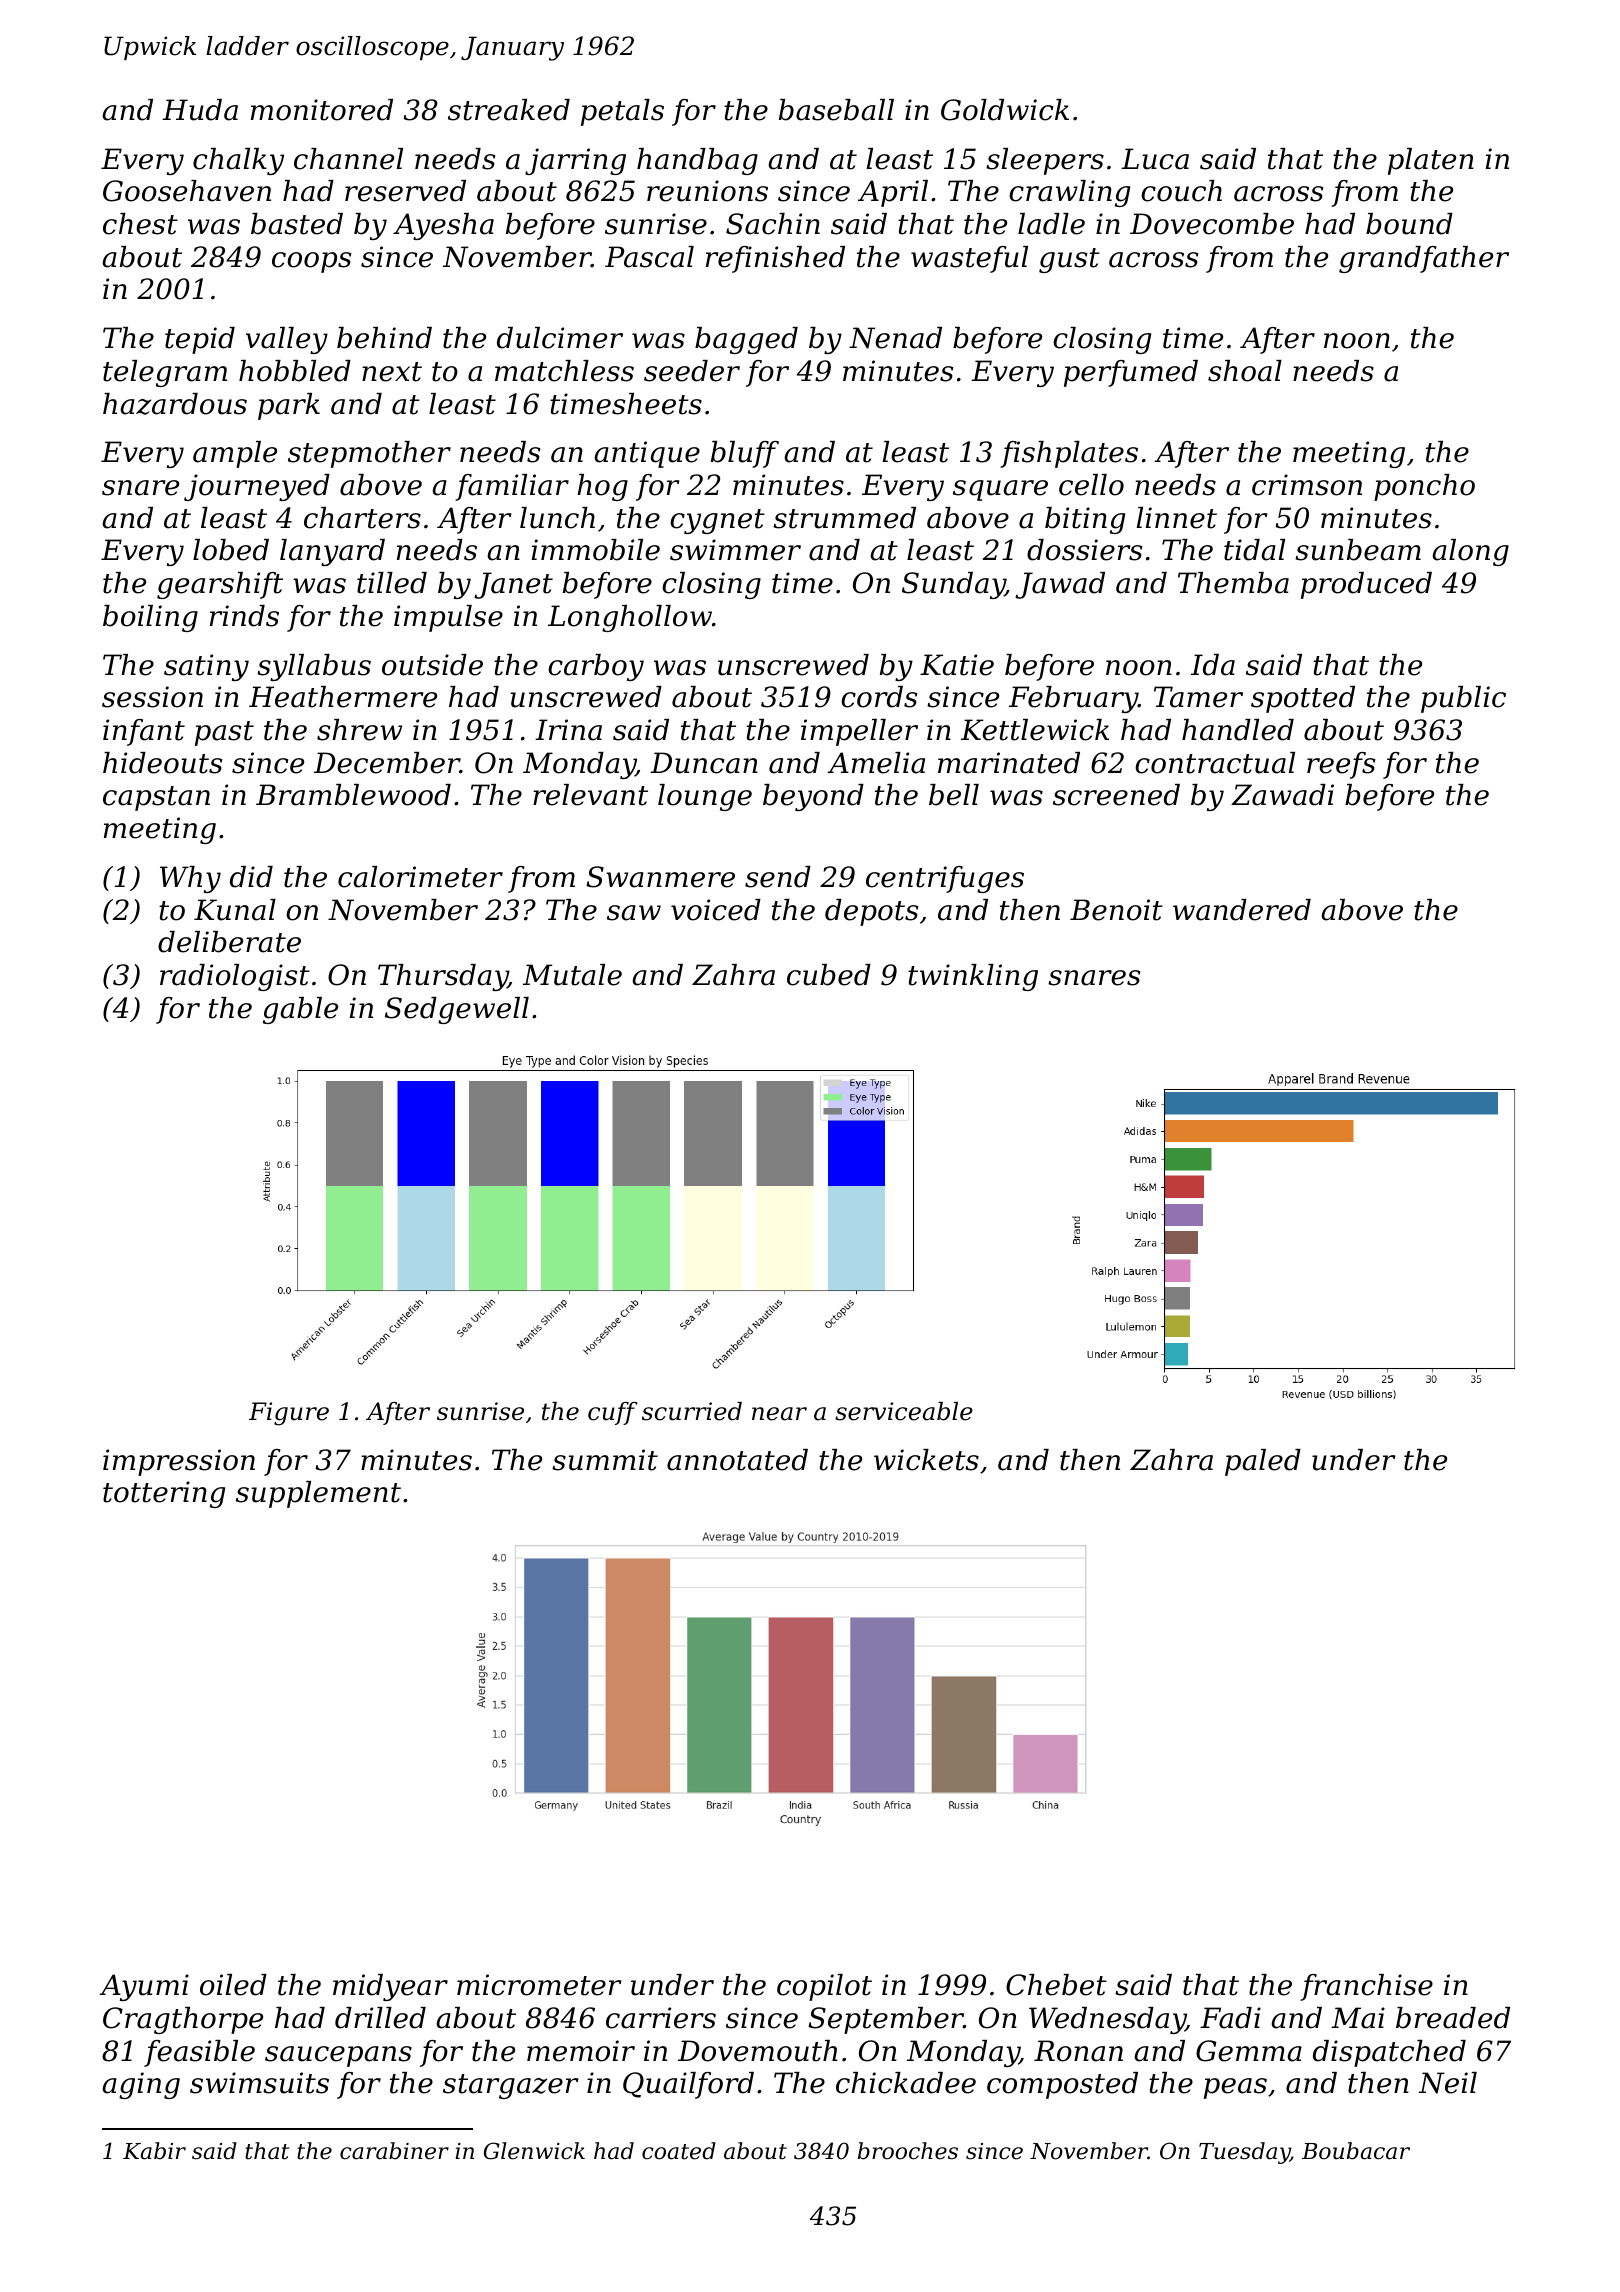 The width and height of the document is (1620, 2292). Describe the element at coordinates (1424, 259) in the document. I see `grandfather` at that location.
